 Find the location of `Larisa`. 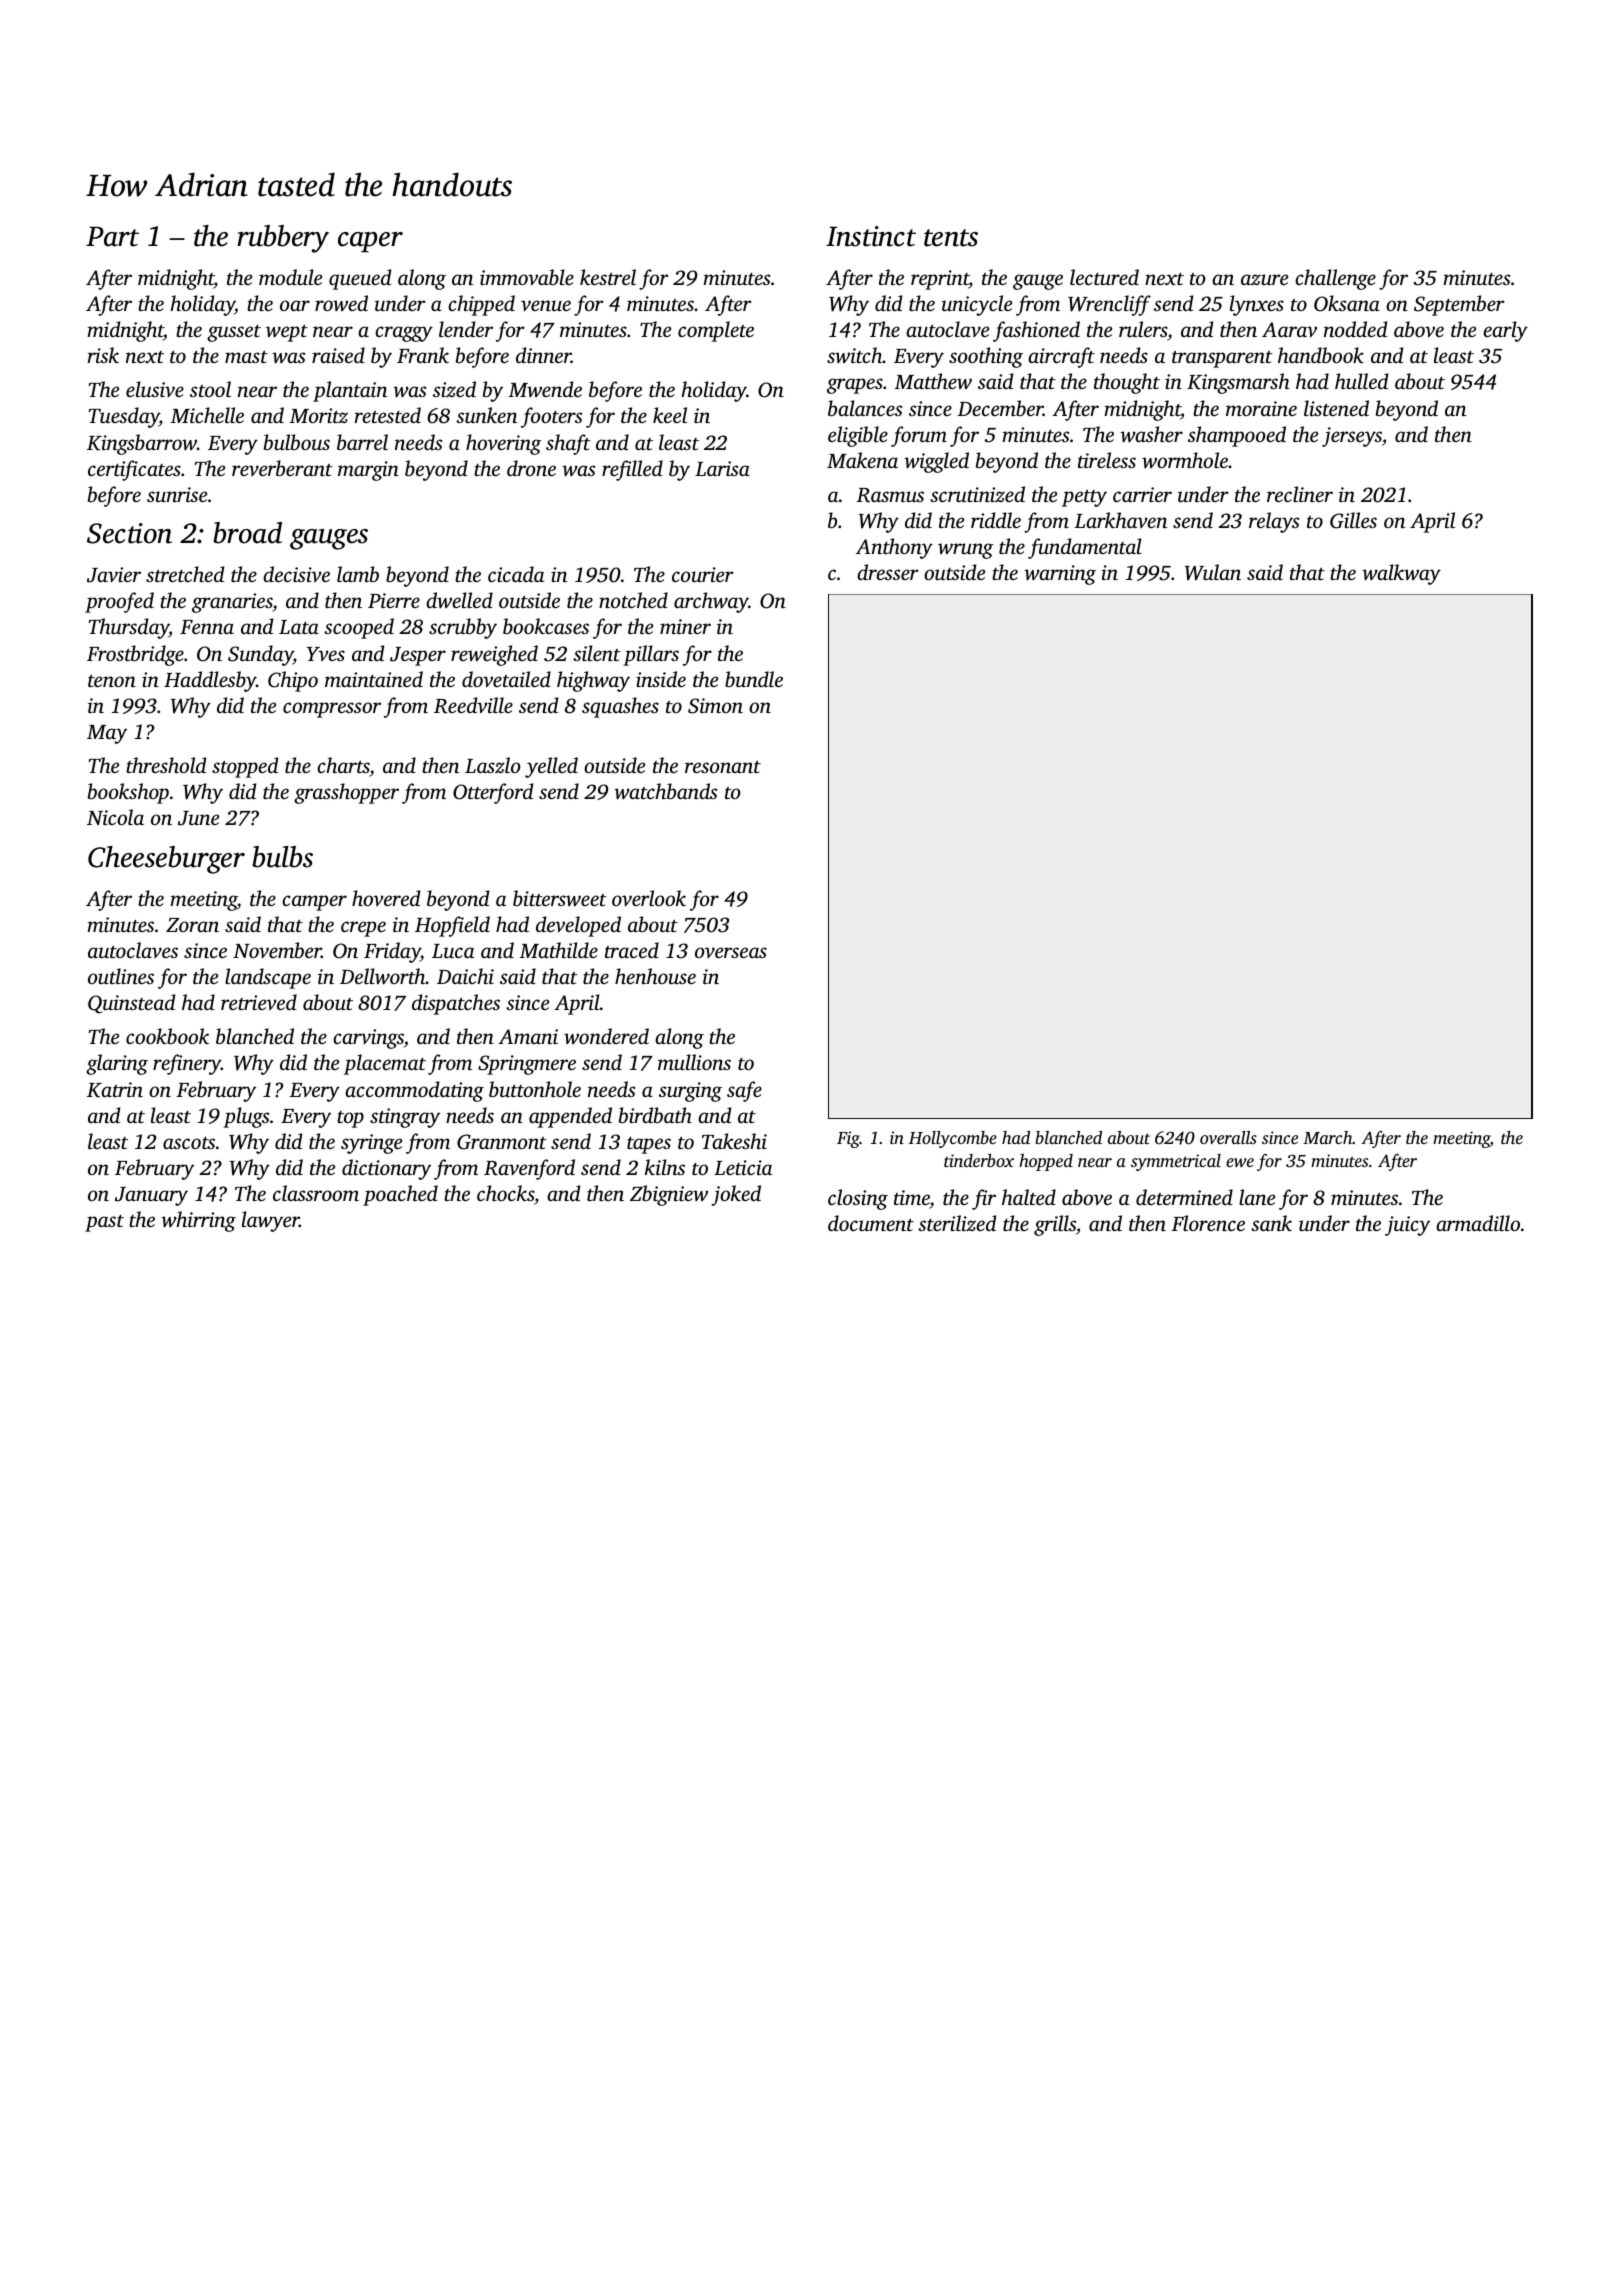

Larisa is located at coordinates (722, 468).
